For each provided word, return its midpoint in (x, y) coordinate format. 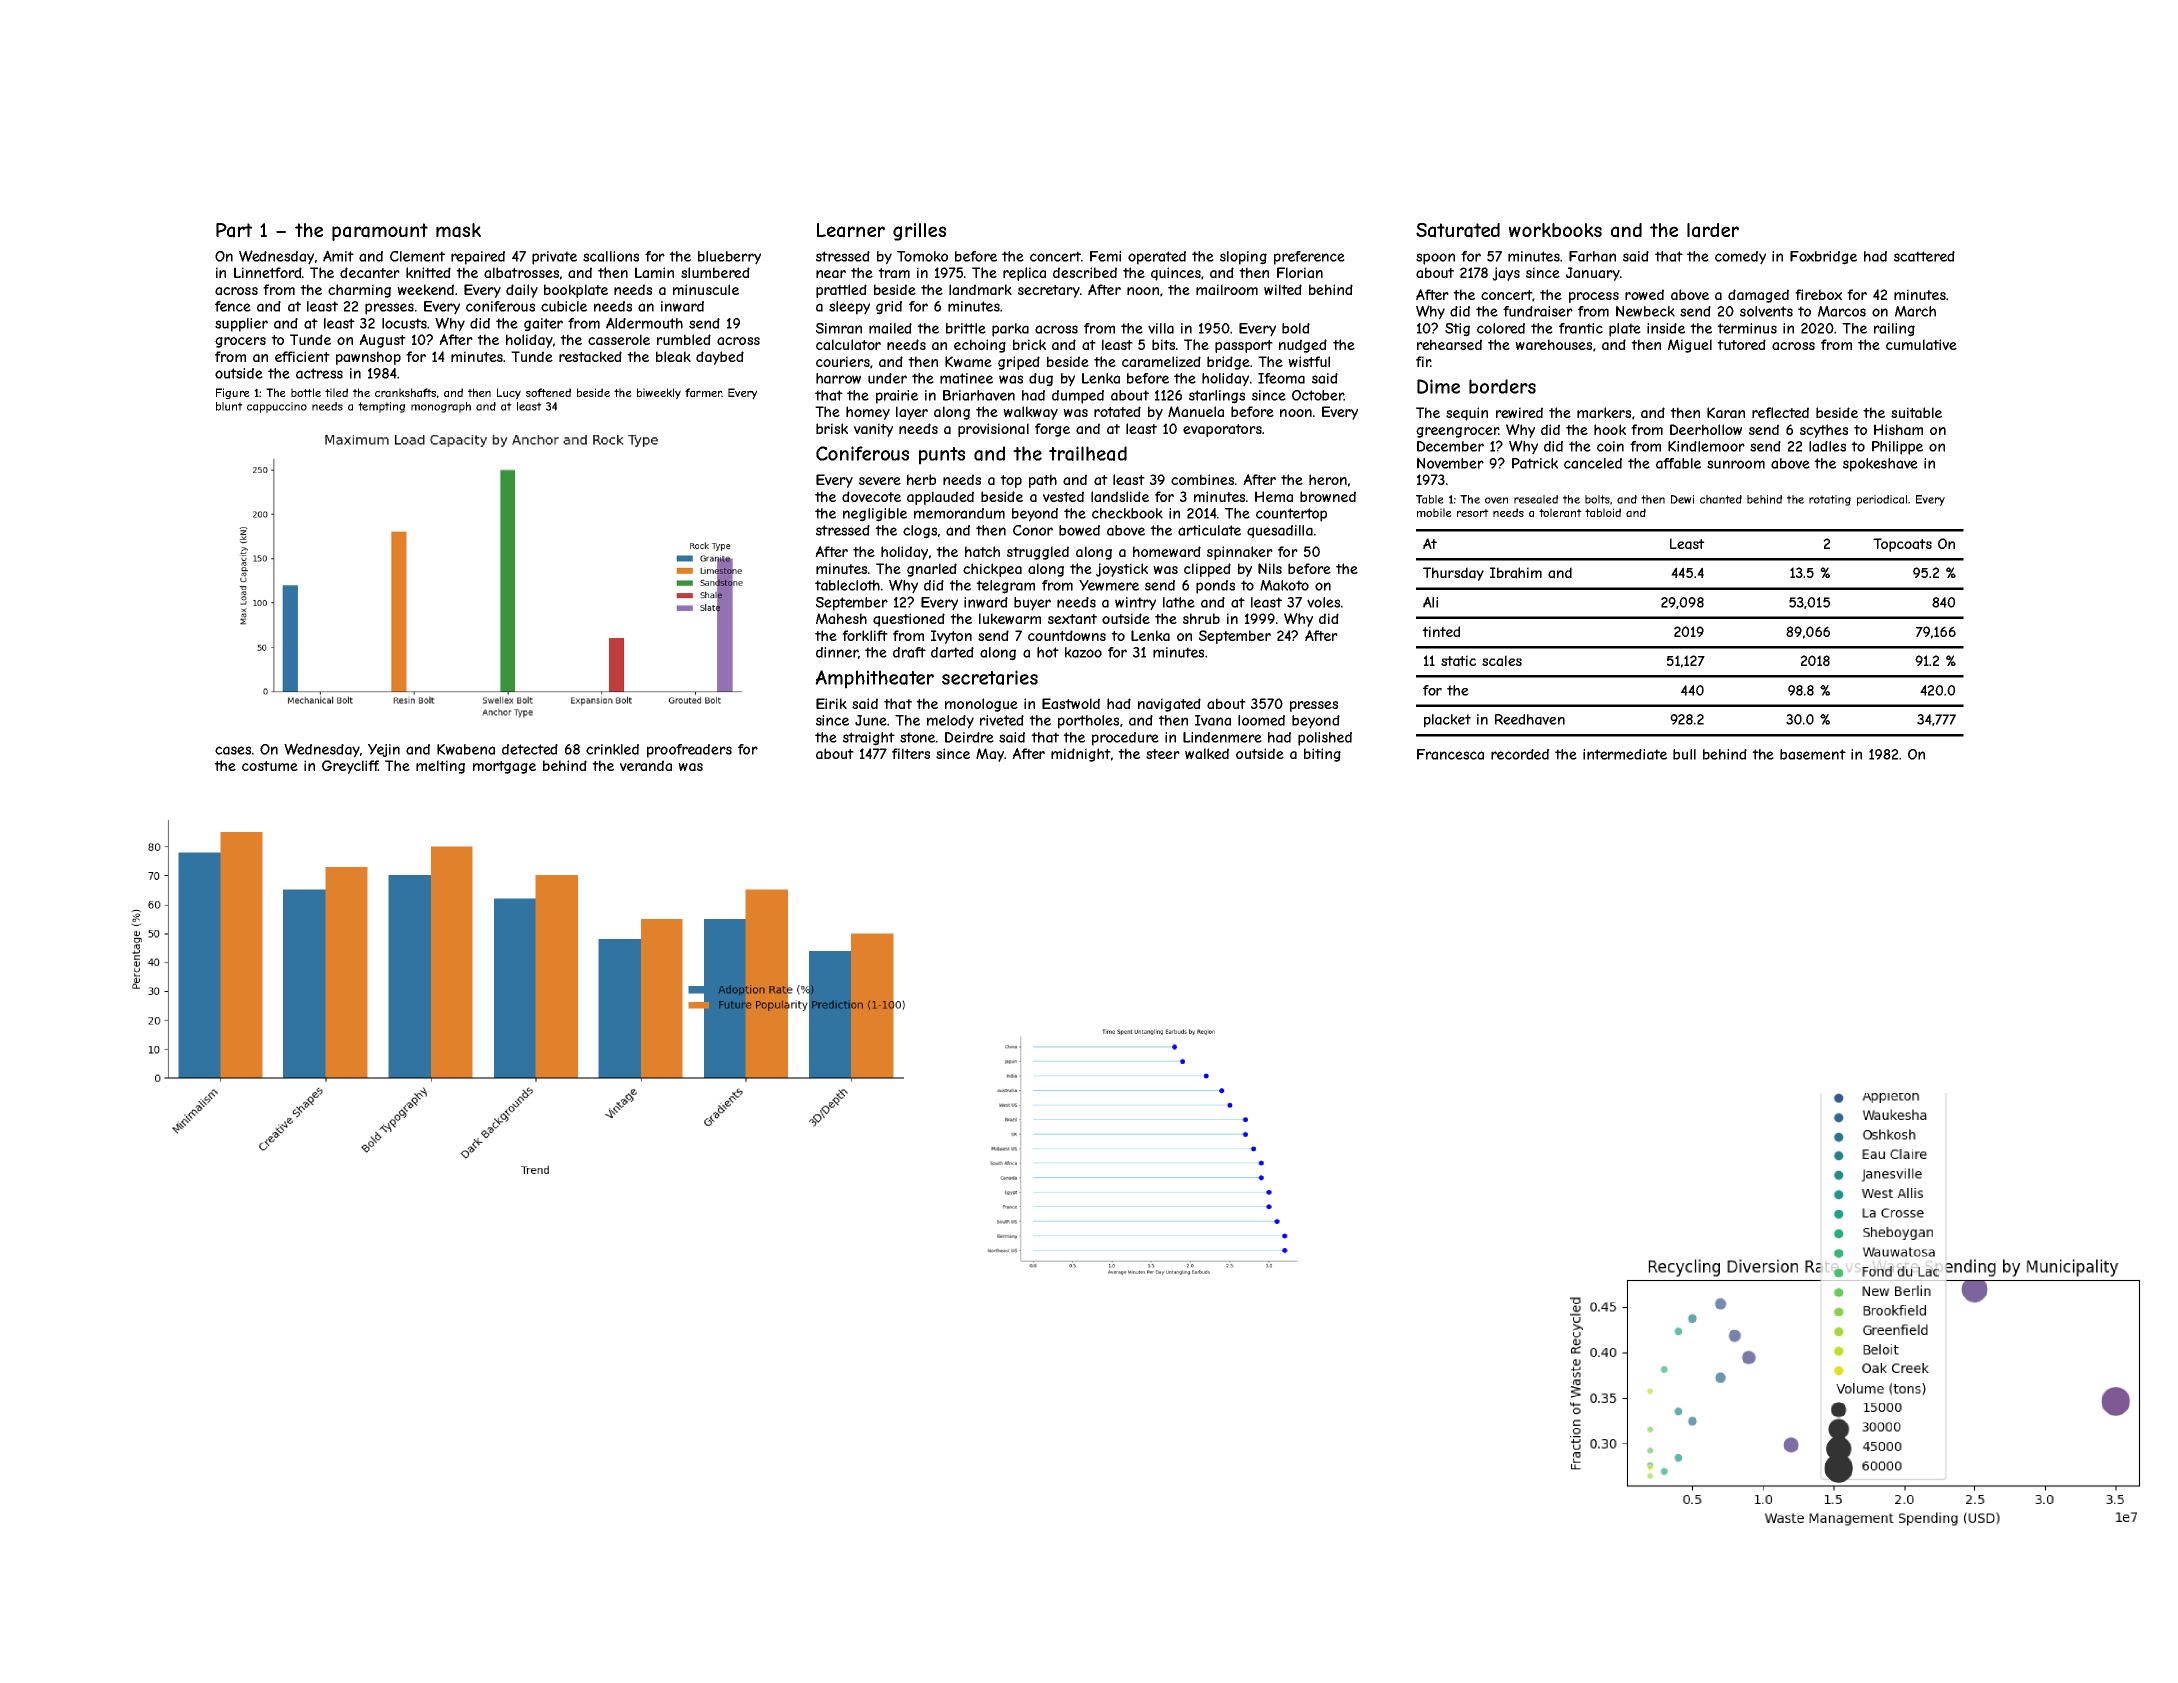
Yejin (384, 750)
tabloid (1603, 512)
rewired (1519, 412)
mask (458, 230)
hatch (982, 551)
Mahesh (841, 618)
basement (1813, 754)
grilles (919, 232)
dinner (837, 652)
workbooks (1555, 230)
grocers (240, 342)
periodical (1882, 500)
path (1043, 481)
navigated (1169, 705)
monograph (441, 407)
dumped (1078, 397)
